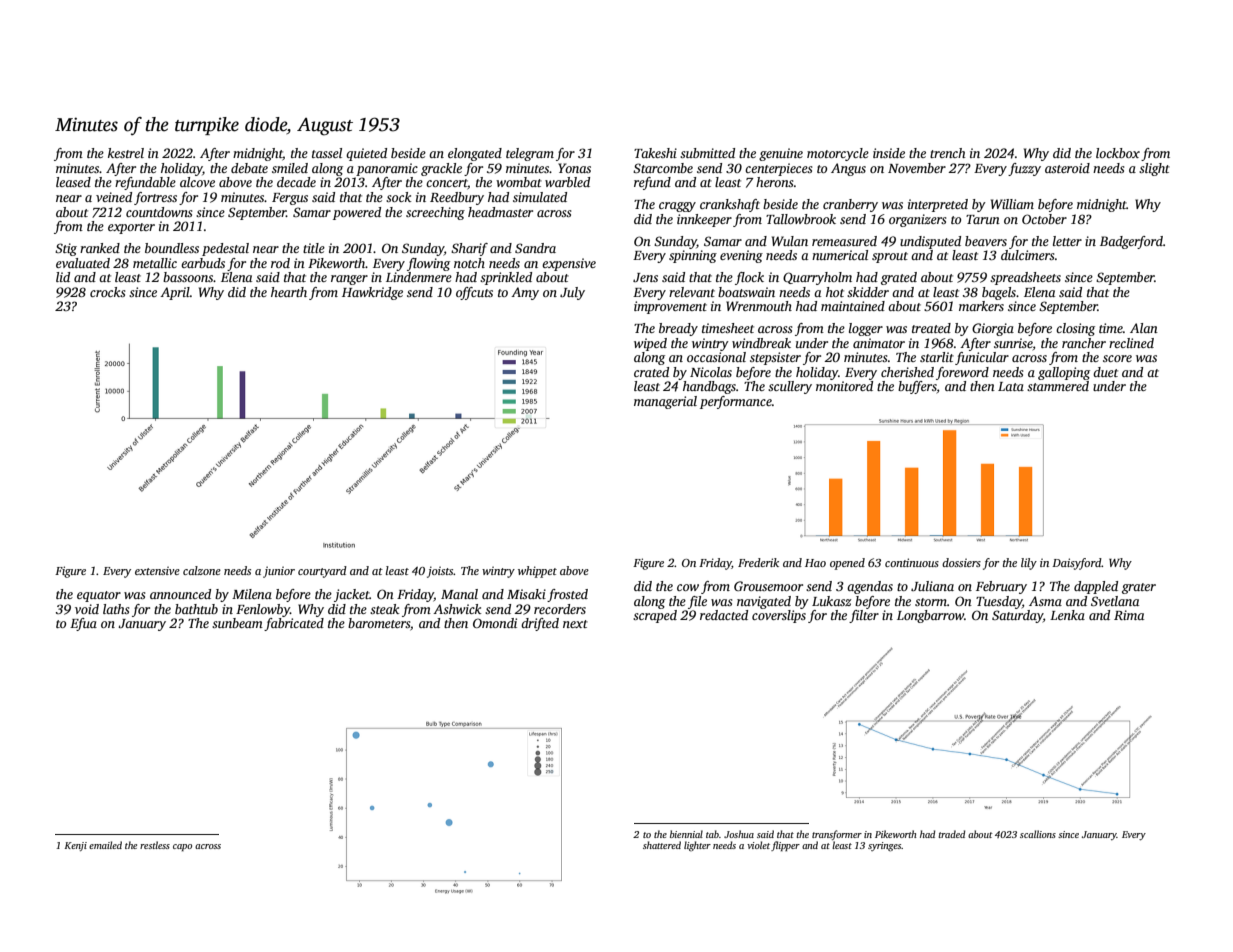 The height and width of the screenshot is (952, 1233). What do you see at coordinates (540, 624) in the screenshot?
I see `drifted` at bounding box center [540, 624].
